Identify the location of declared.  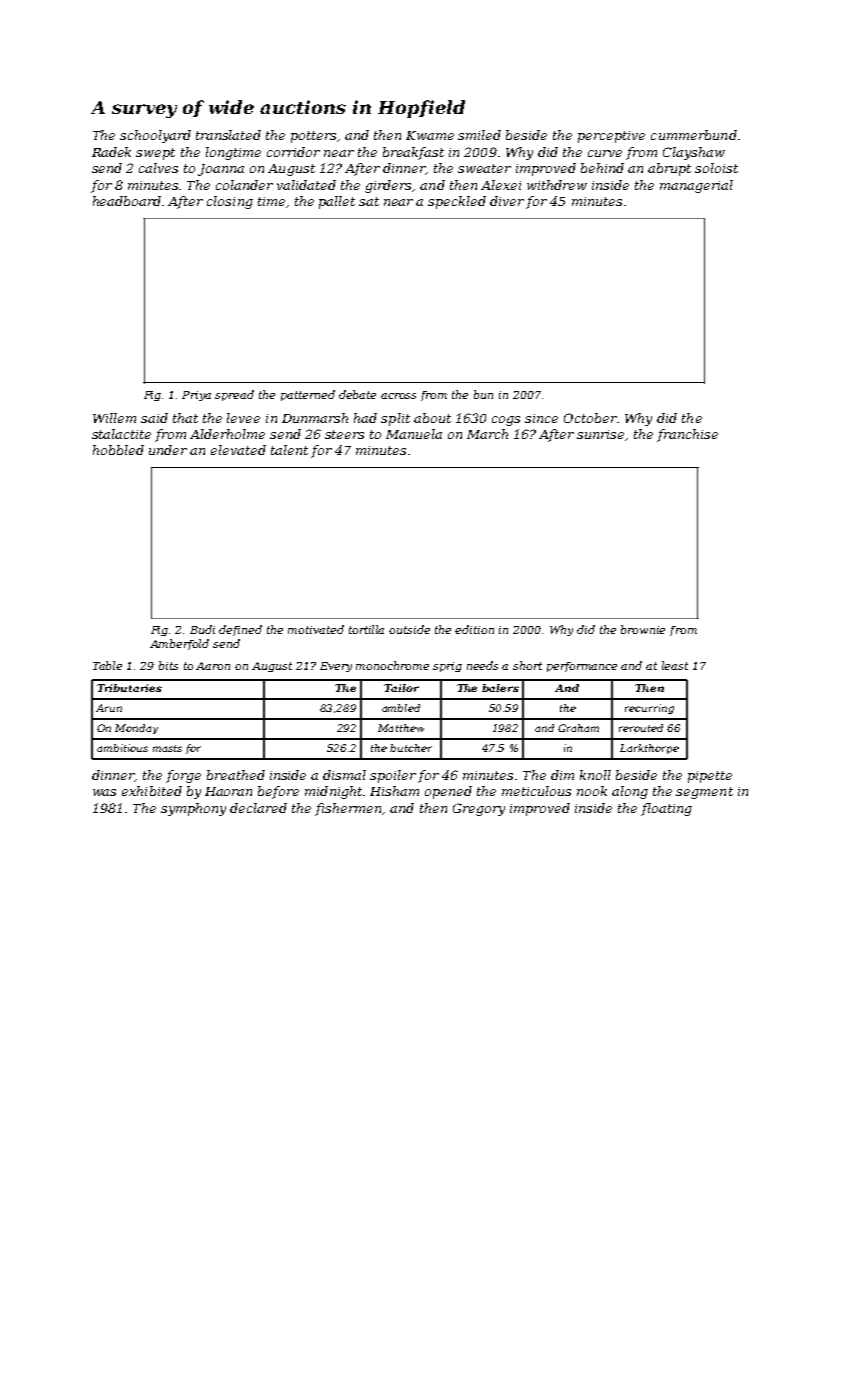
(258, 808).
